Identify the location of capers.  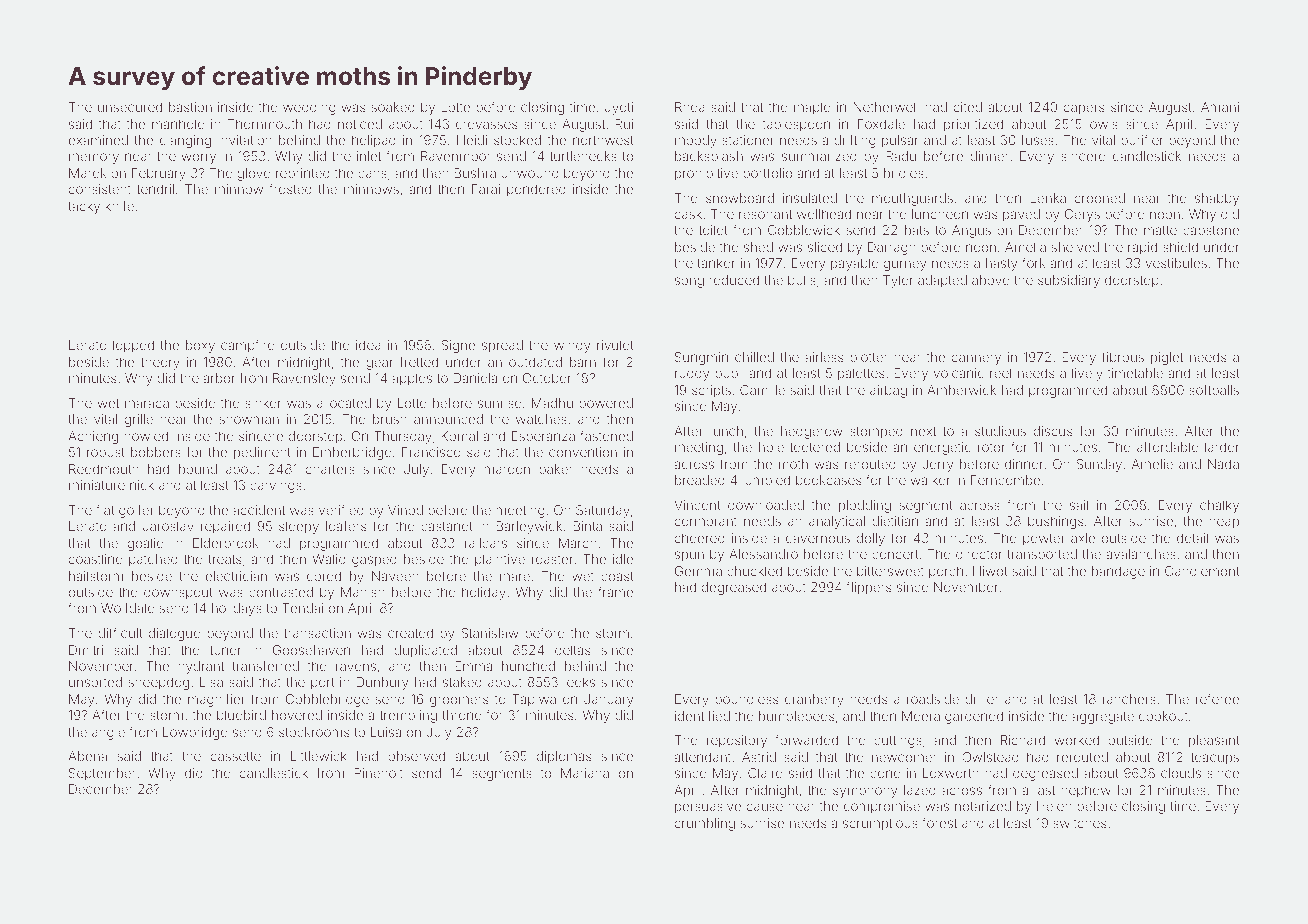
(1084, 109).
